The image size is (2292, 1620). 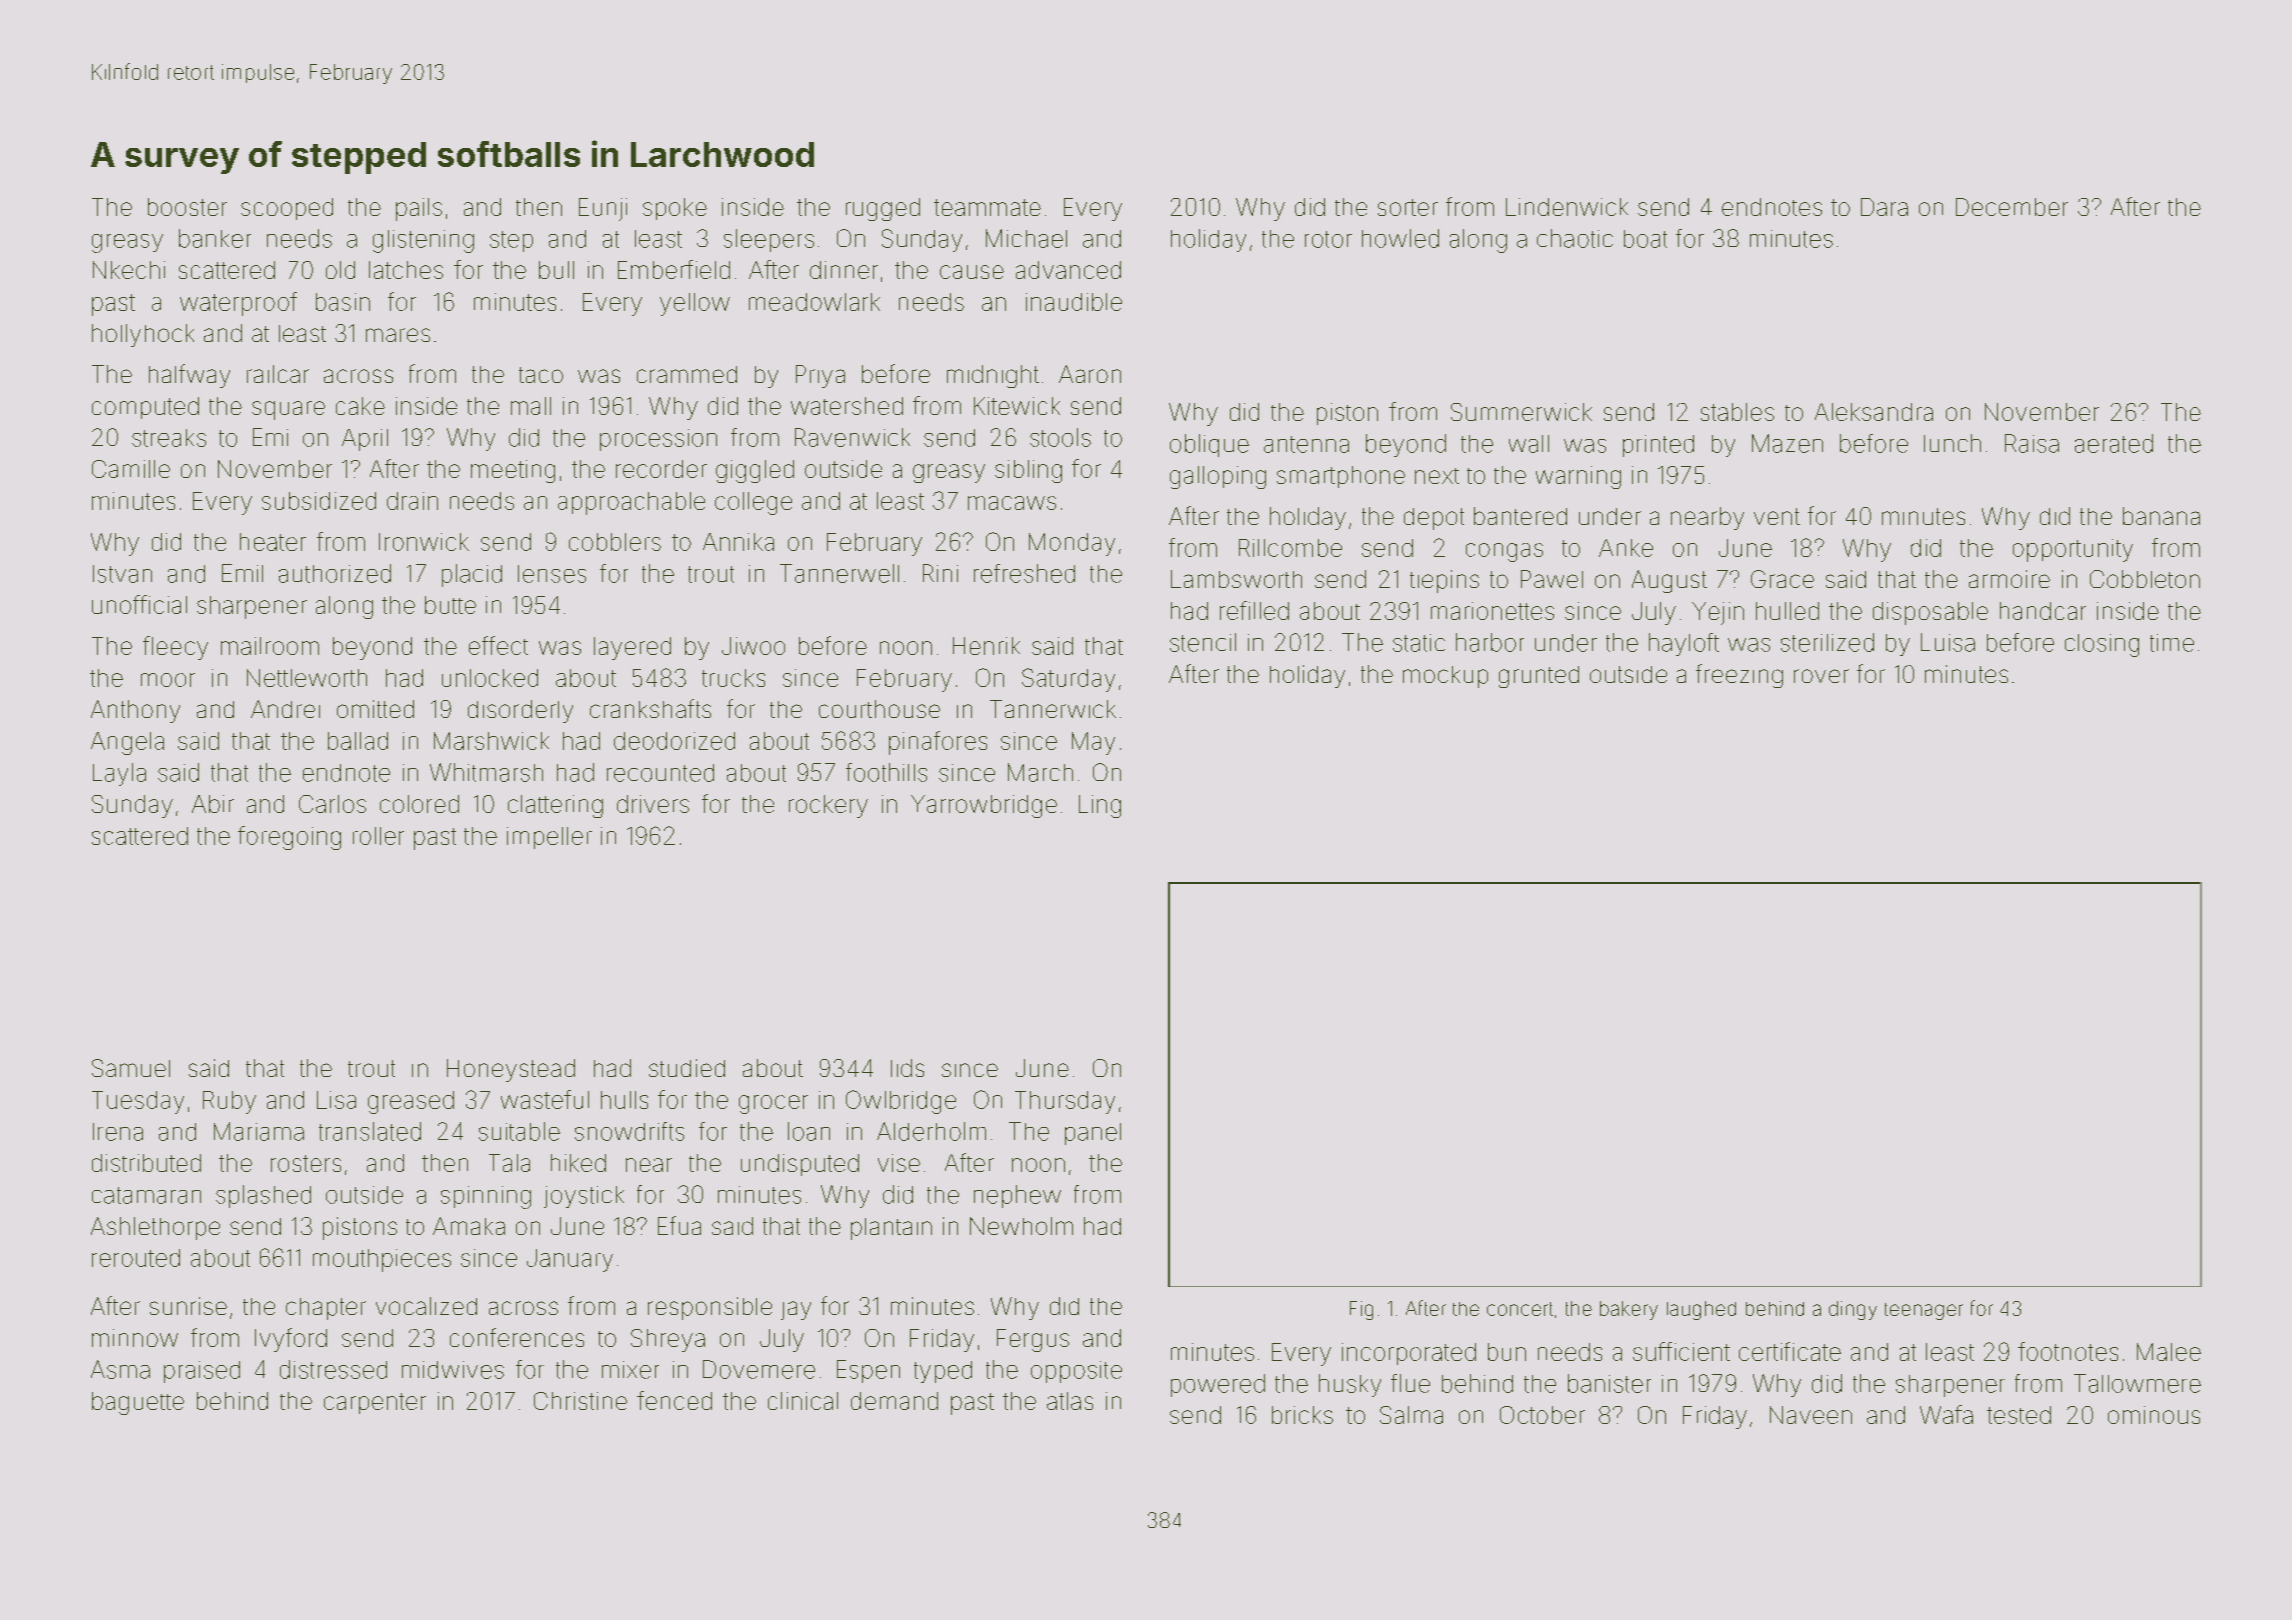 I want to click on basin, so click(x=343, y=302).
